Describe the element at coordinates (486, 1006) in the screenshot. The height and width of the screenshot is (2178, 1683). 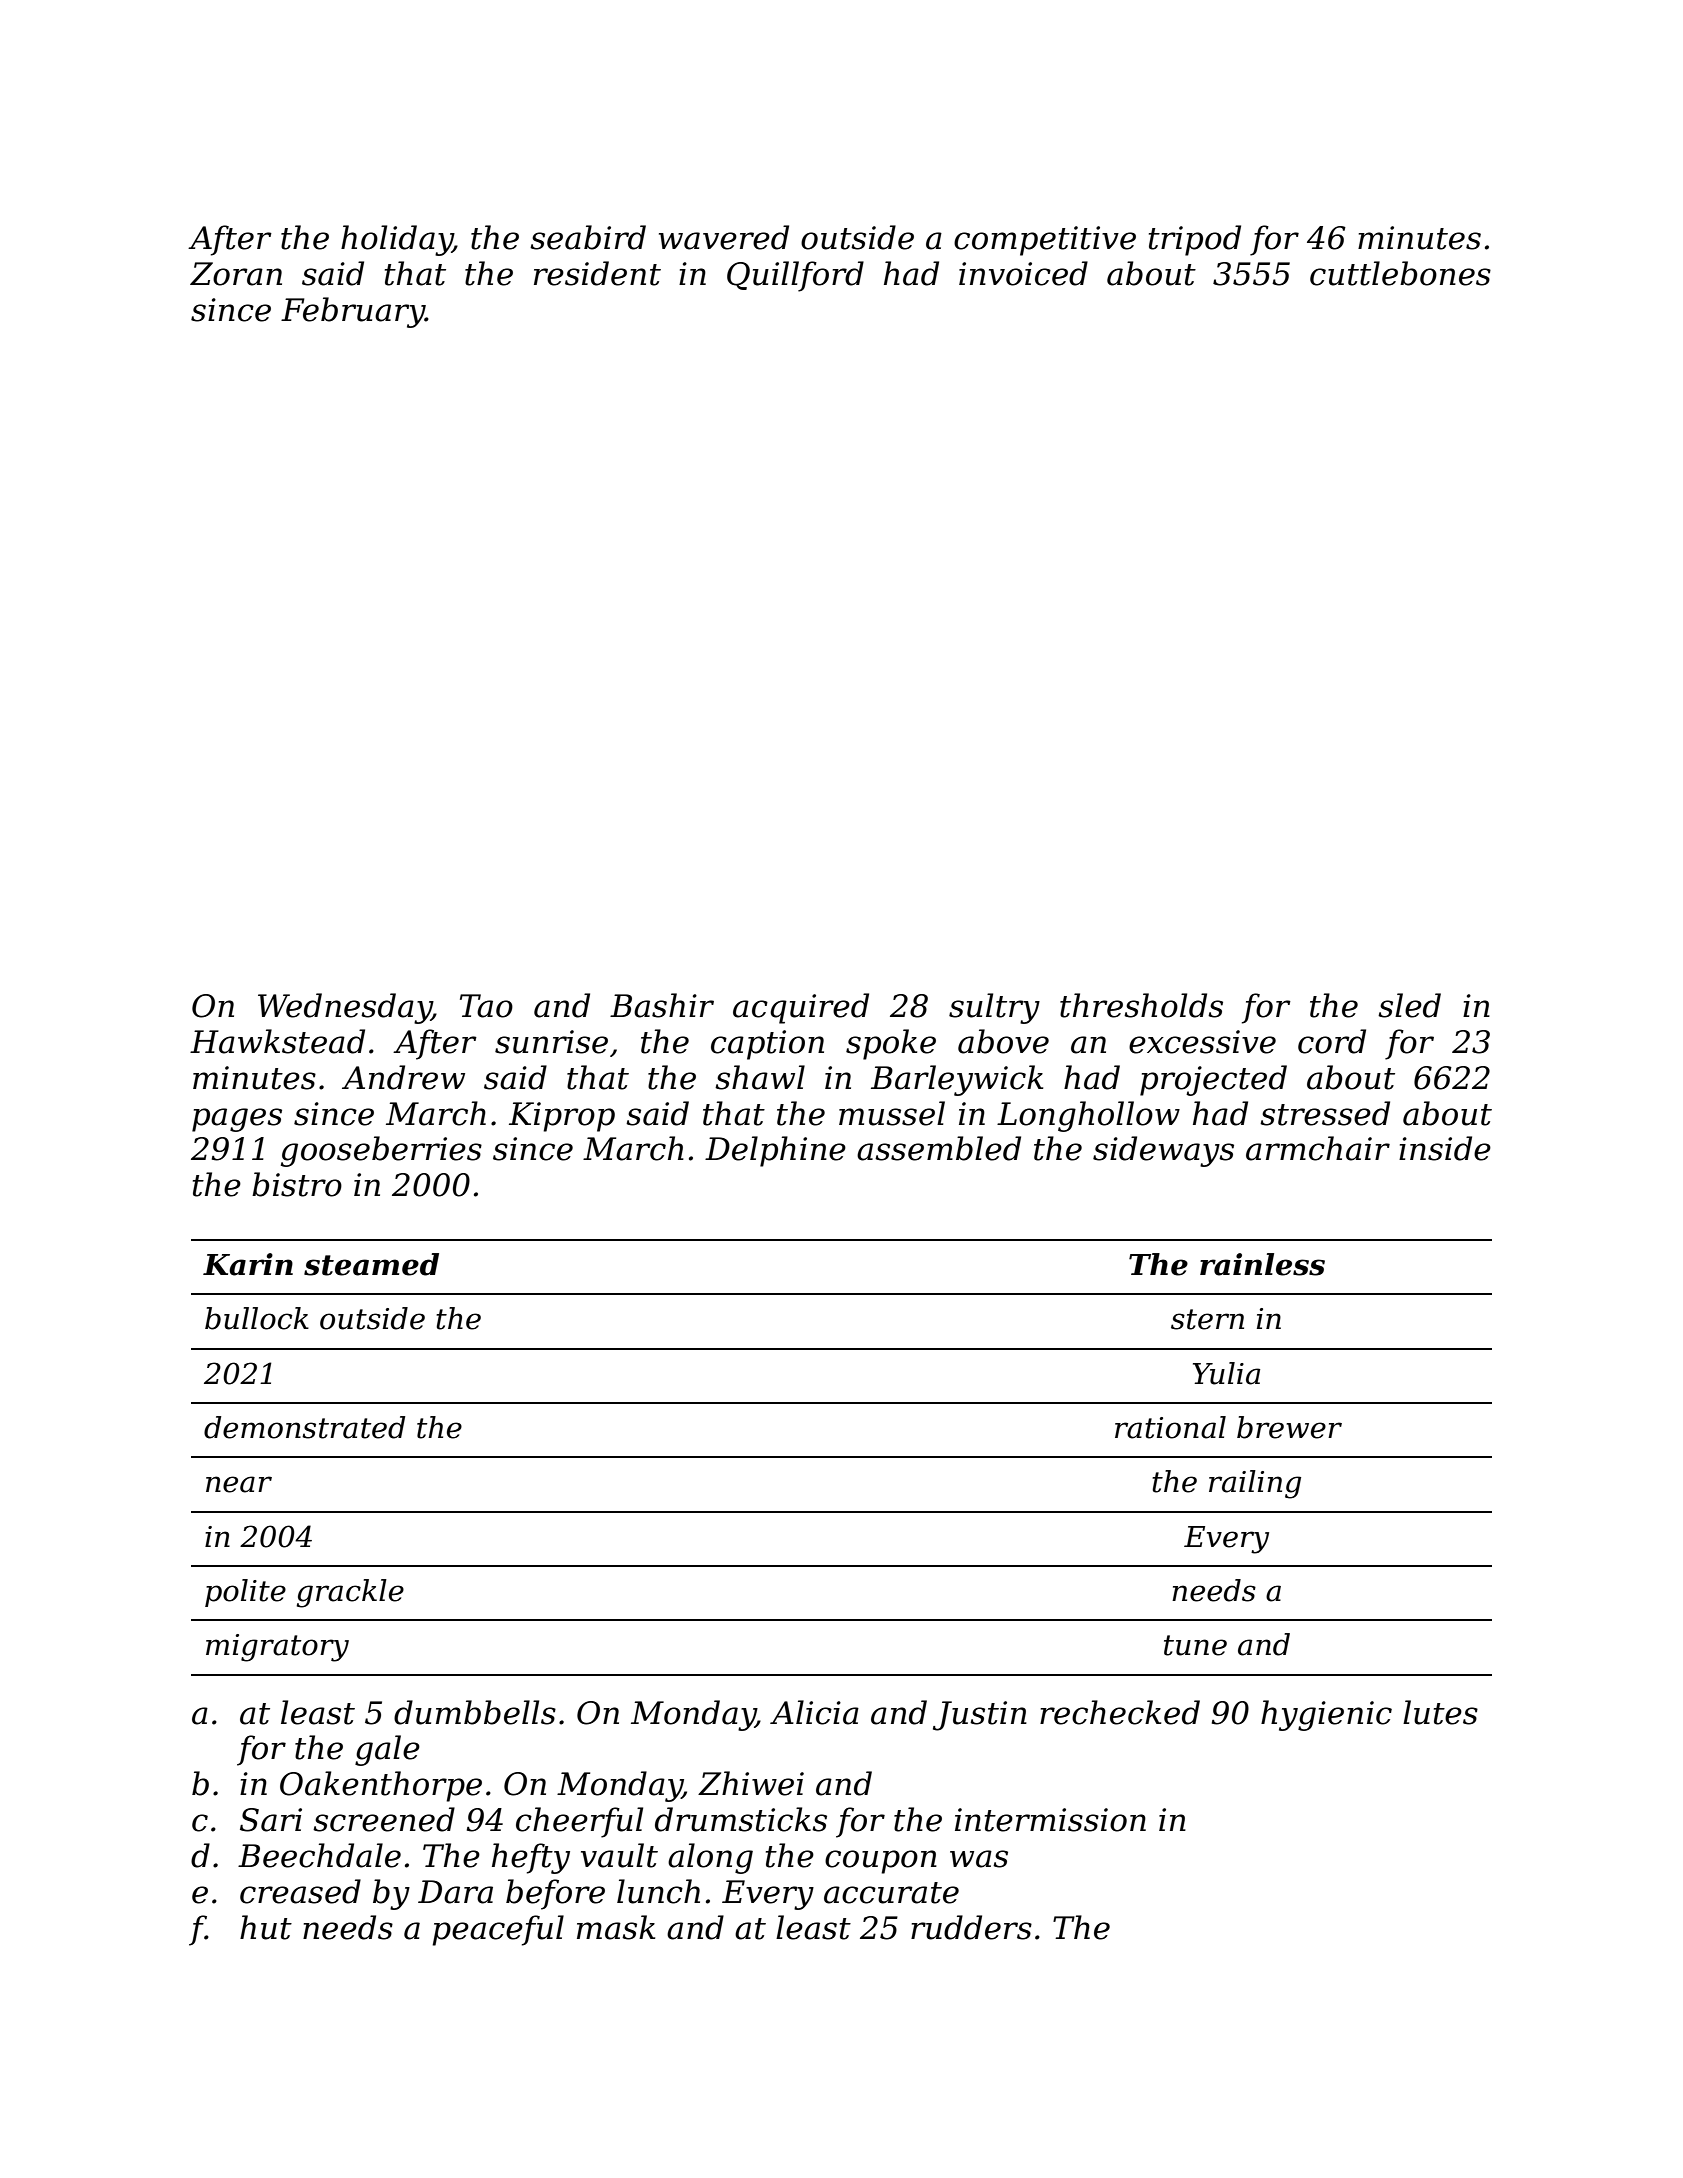
I see `Tao` at that location.
